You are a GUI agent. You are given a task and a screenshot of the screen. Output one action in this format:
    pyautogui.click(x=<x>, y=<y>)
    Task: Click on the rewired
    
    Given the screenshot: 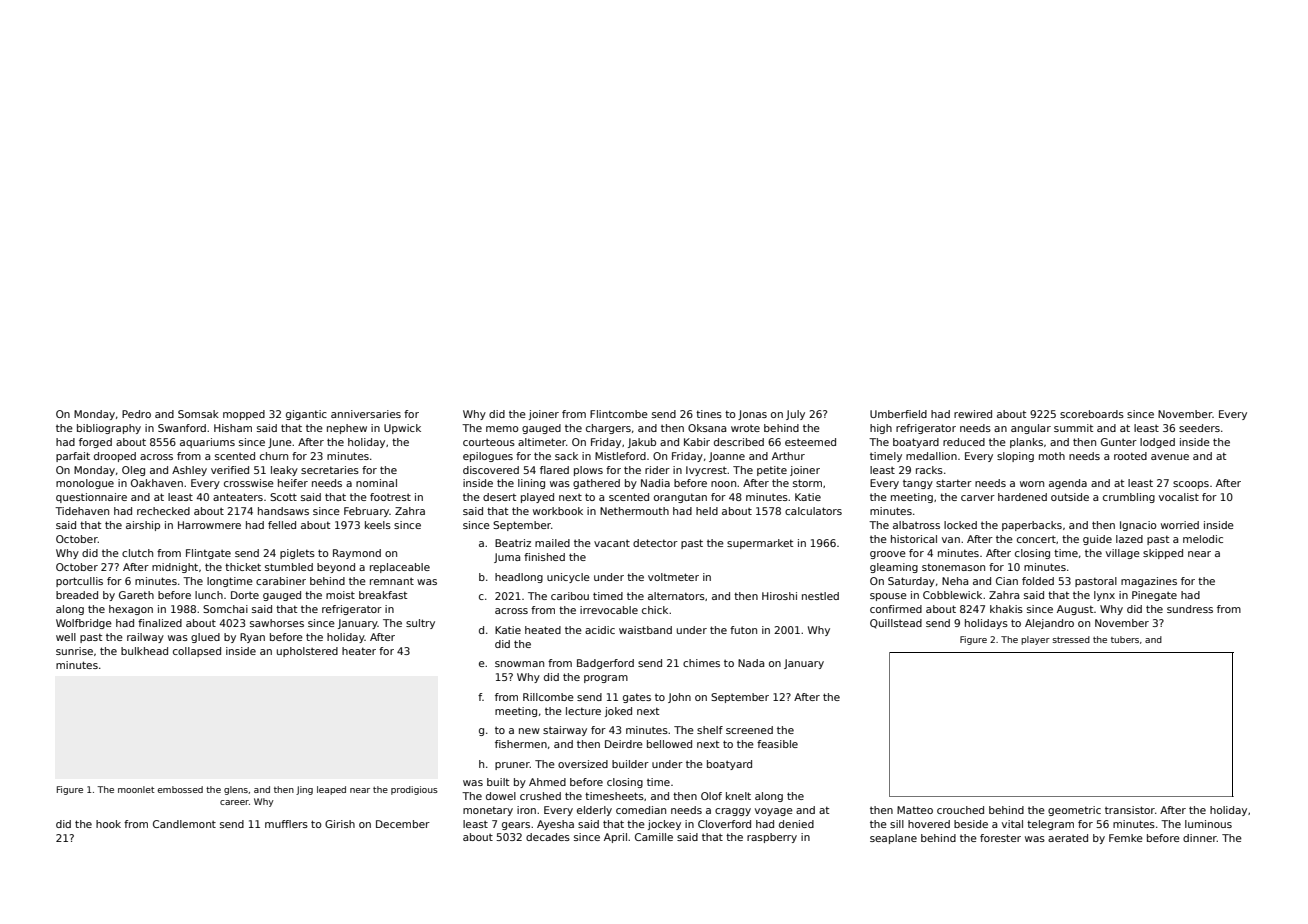 What is the action you would take?
    pyautogui.click(x=973, y=414)
